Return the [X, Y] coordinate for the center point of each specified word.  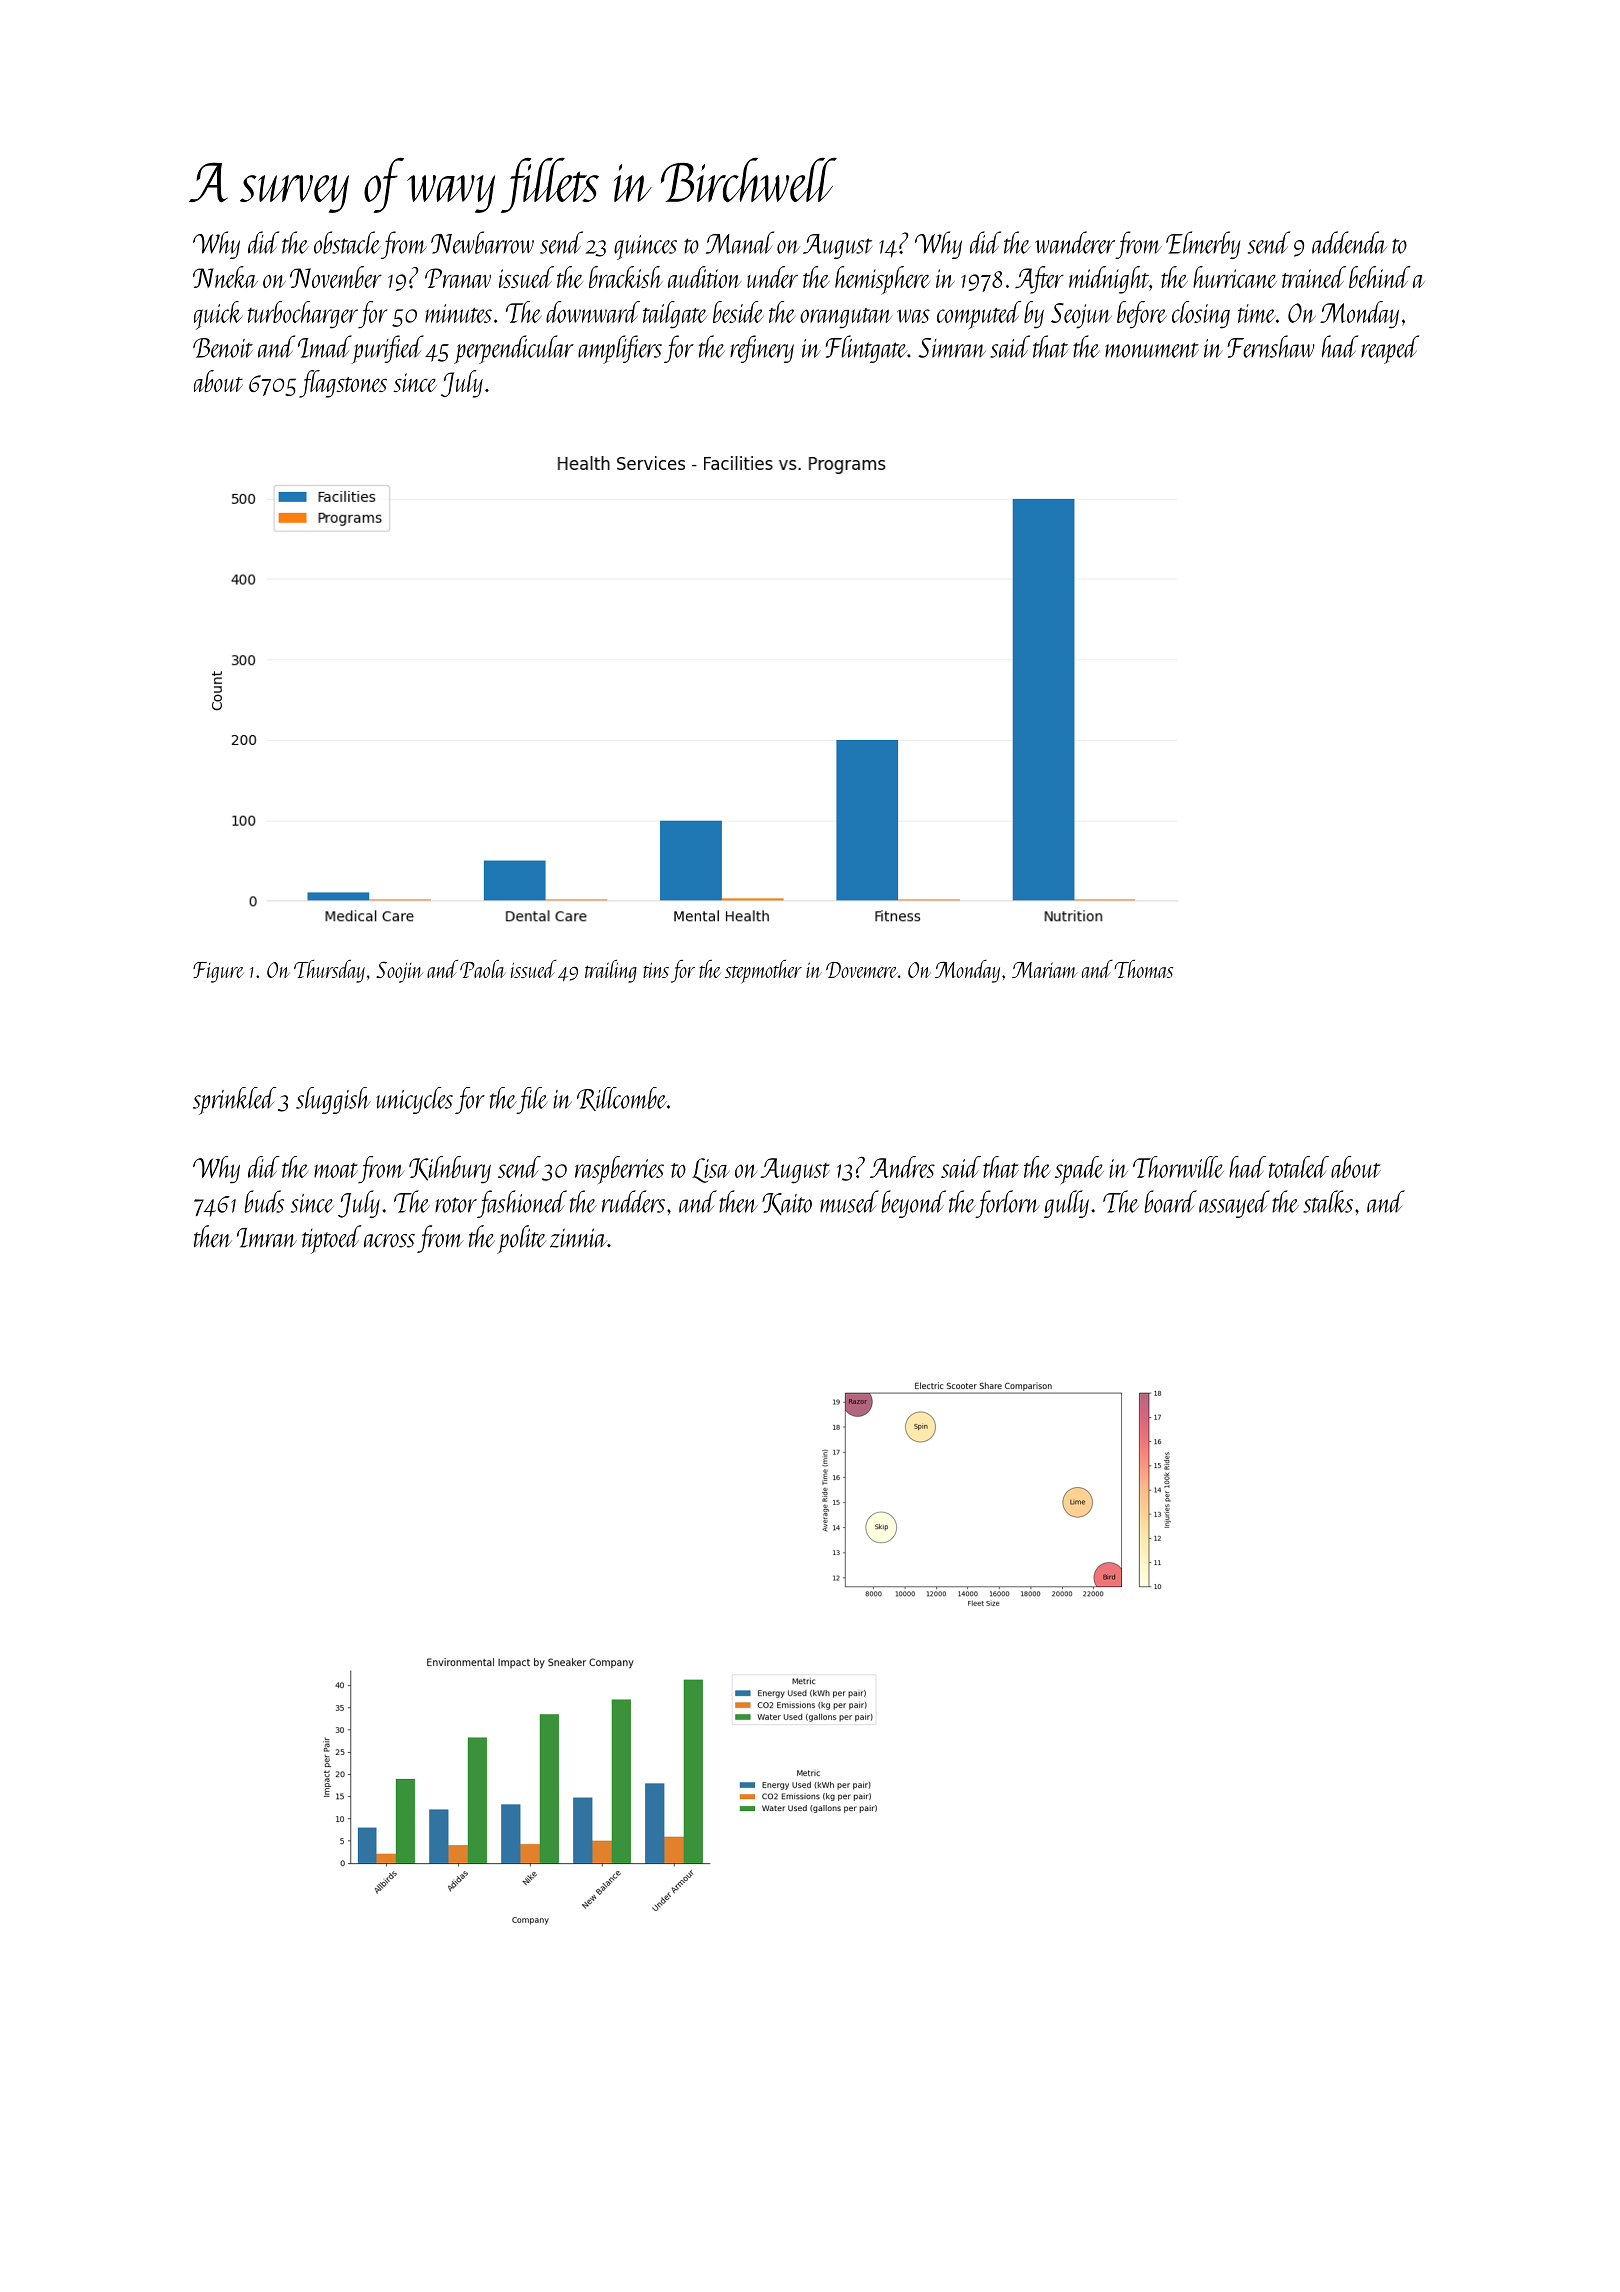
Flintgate [866, 349]
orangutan [846, 318]
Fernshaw [1271, 346]
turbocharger [303, 315]
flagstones [343, 384]
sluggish [333, 1100]
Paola [483, 969]
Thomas [1143, 969]
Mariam [1045, 970]
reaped [1390, 349]
